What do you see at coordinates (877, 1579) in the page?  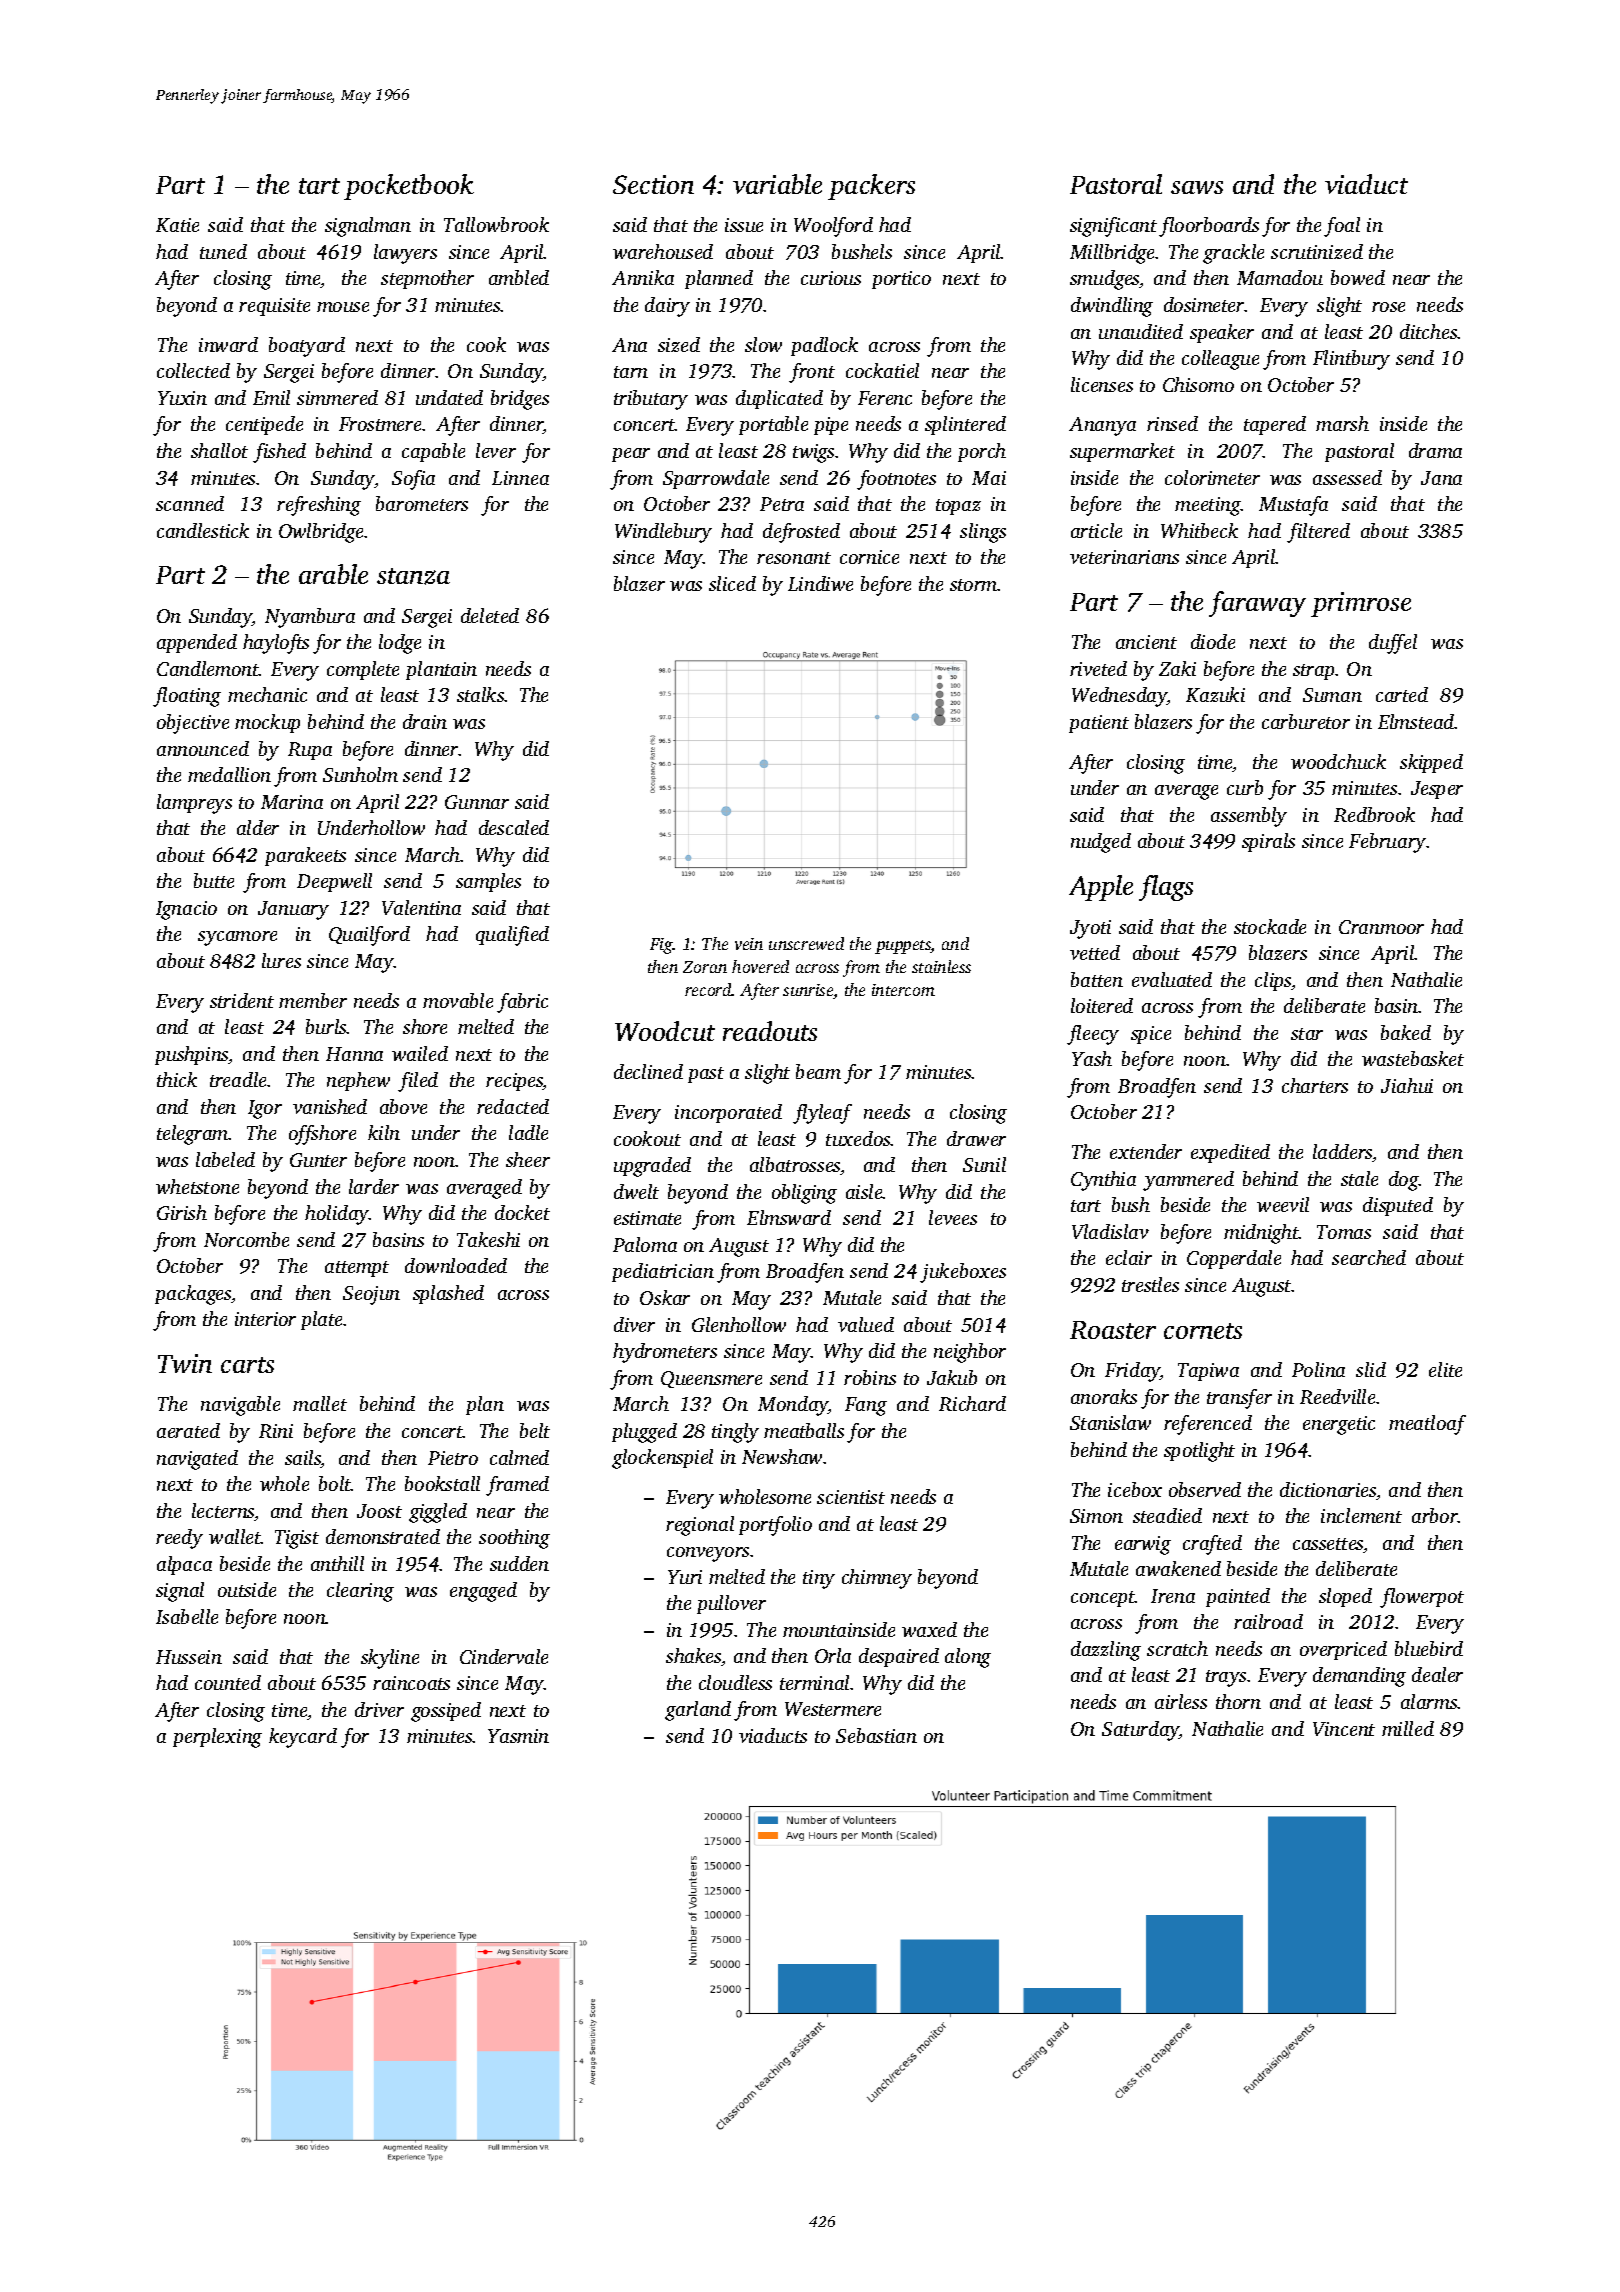 I see `chimney` at bounding box center [877, 1579].
